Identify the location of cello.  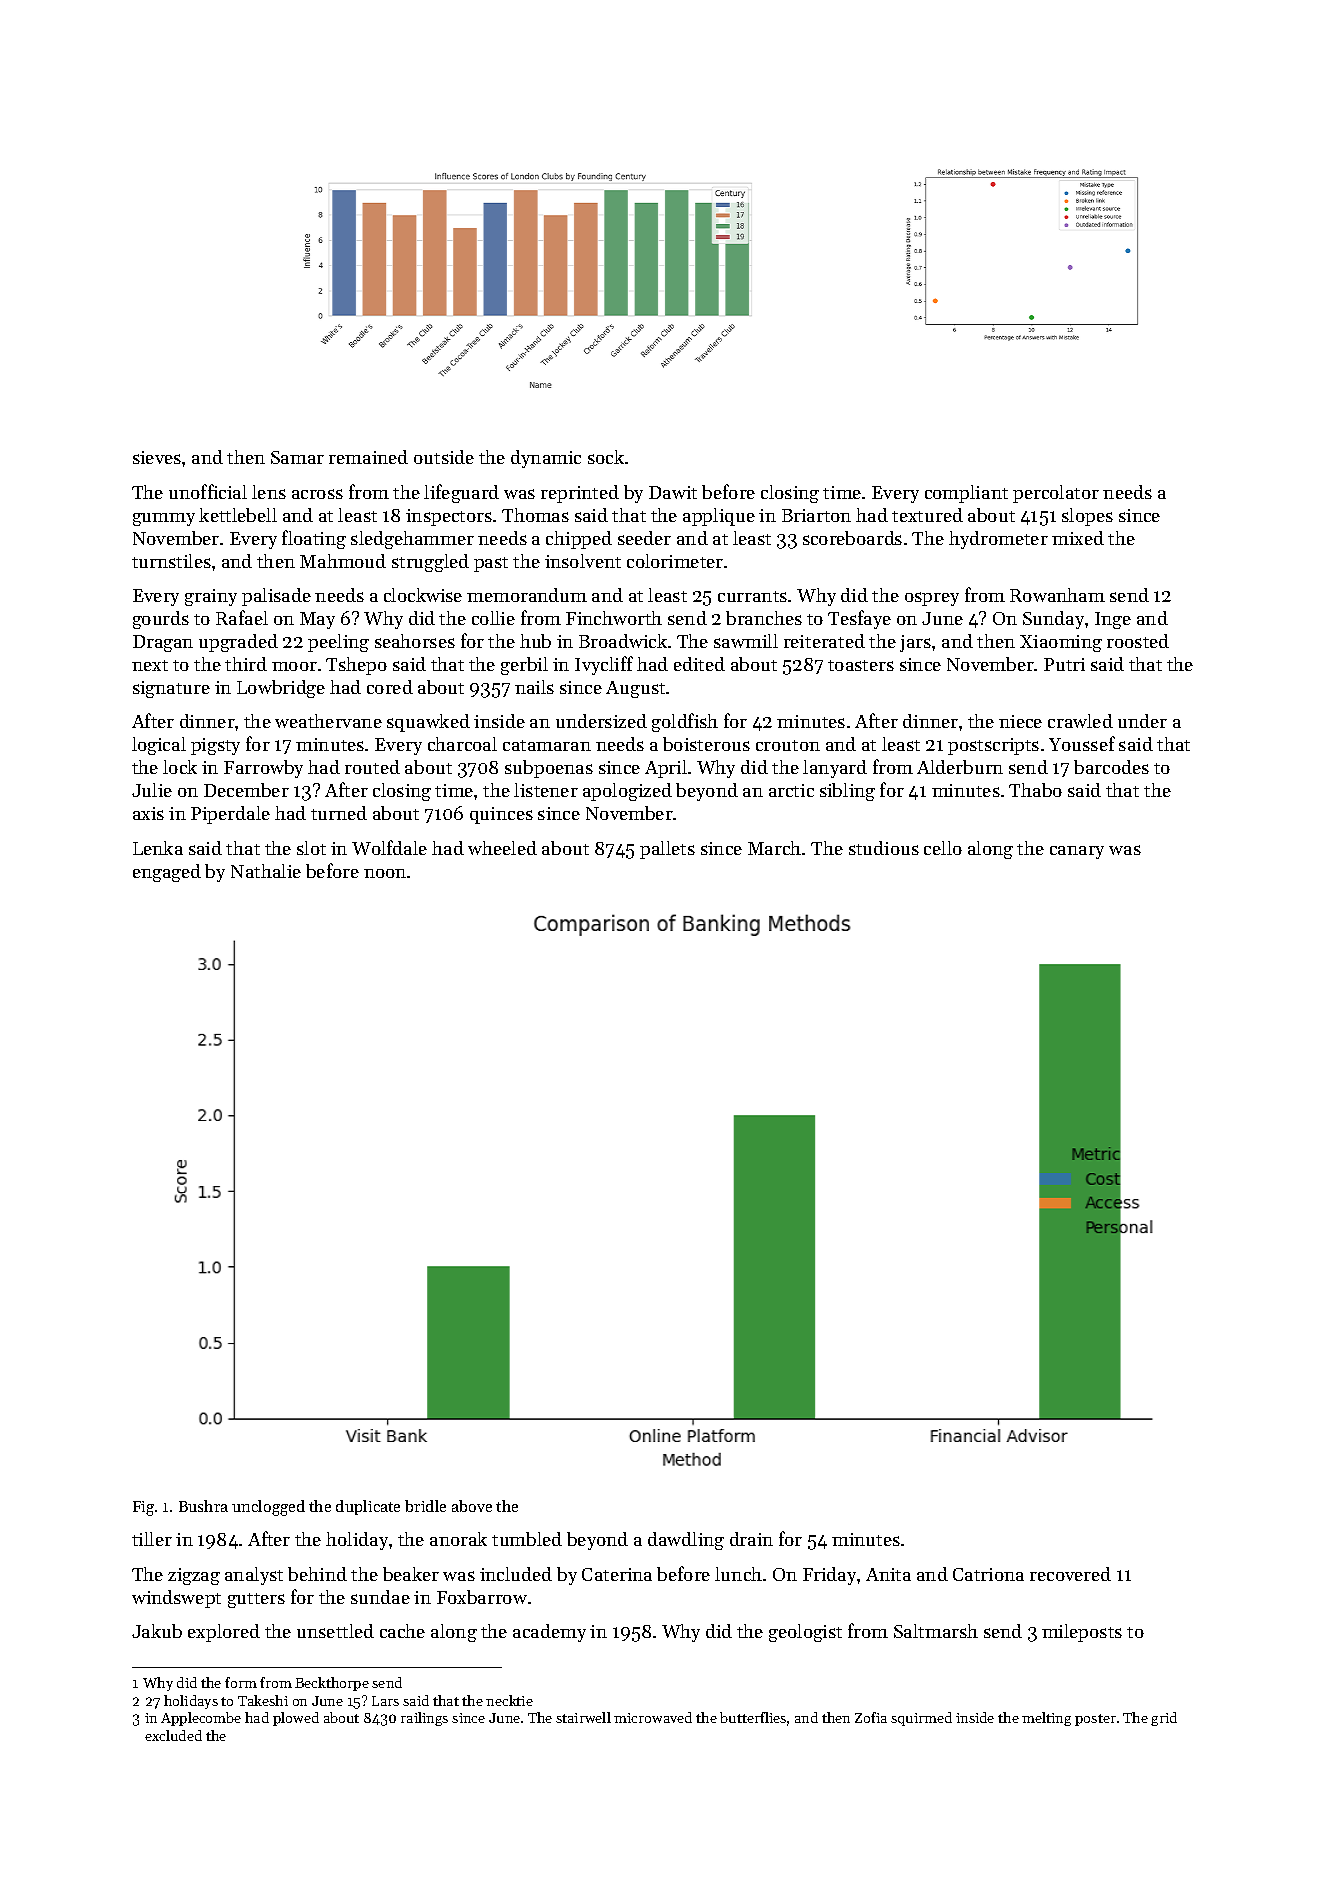
(943, 848).
